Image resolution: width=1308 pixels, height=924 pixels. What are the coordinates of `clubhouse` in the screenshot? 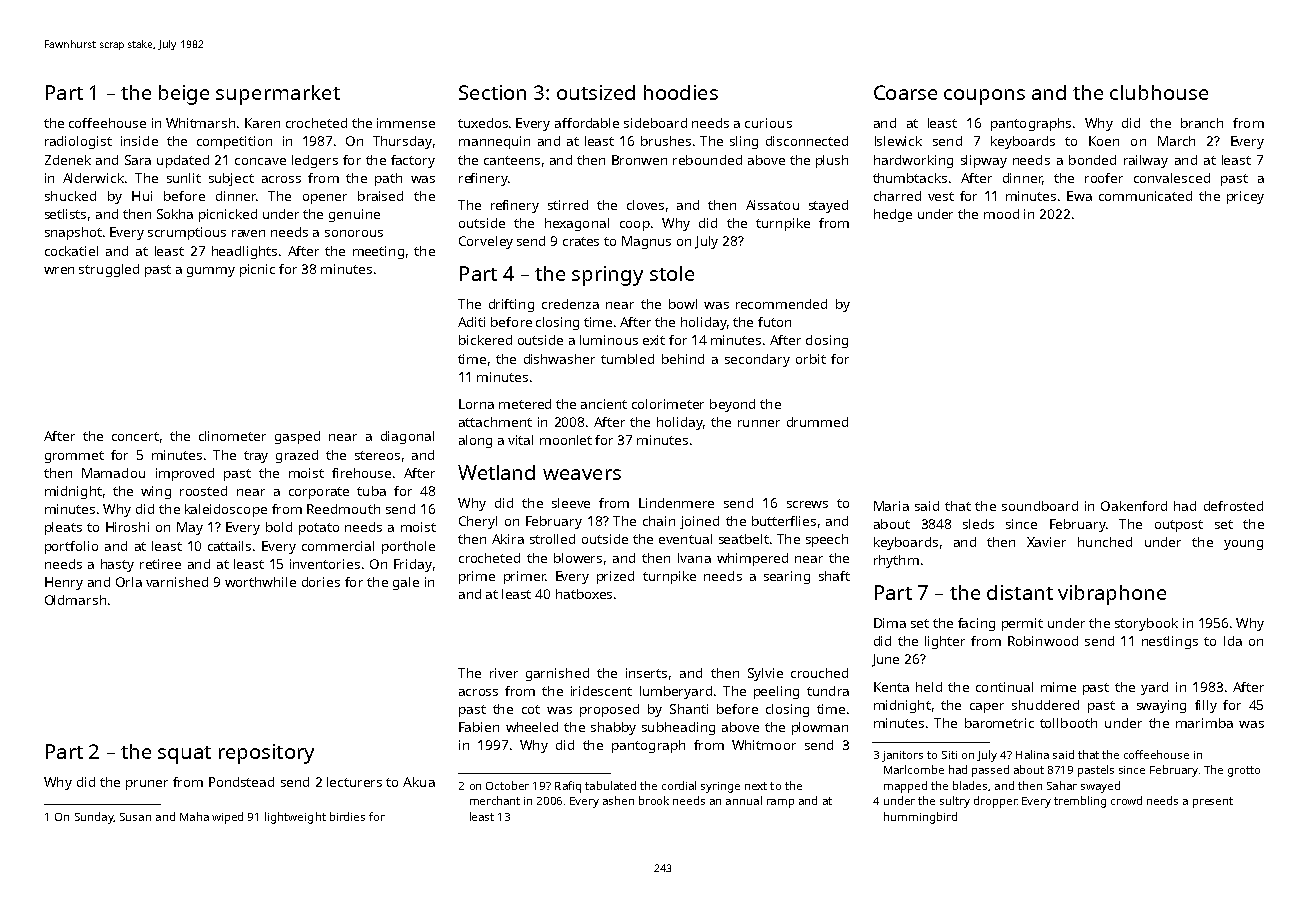 It's located at (1159, 92).
